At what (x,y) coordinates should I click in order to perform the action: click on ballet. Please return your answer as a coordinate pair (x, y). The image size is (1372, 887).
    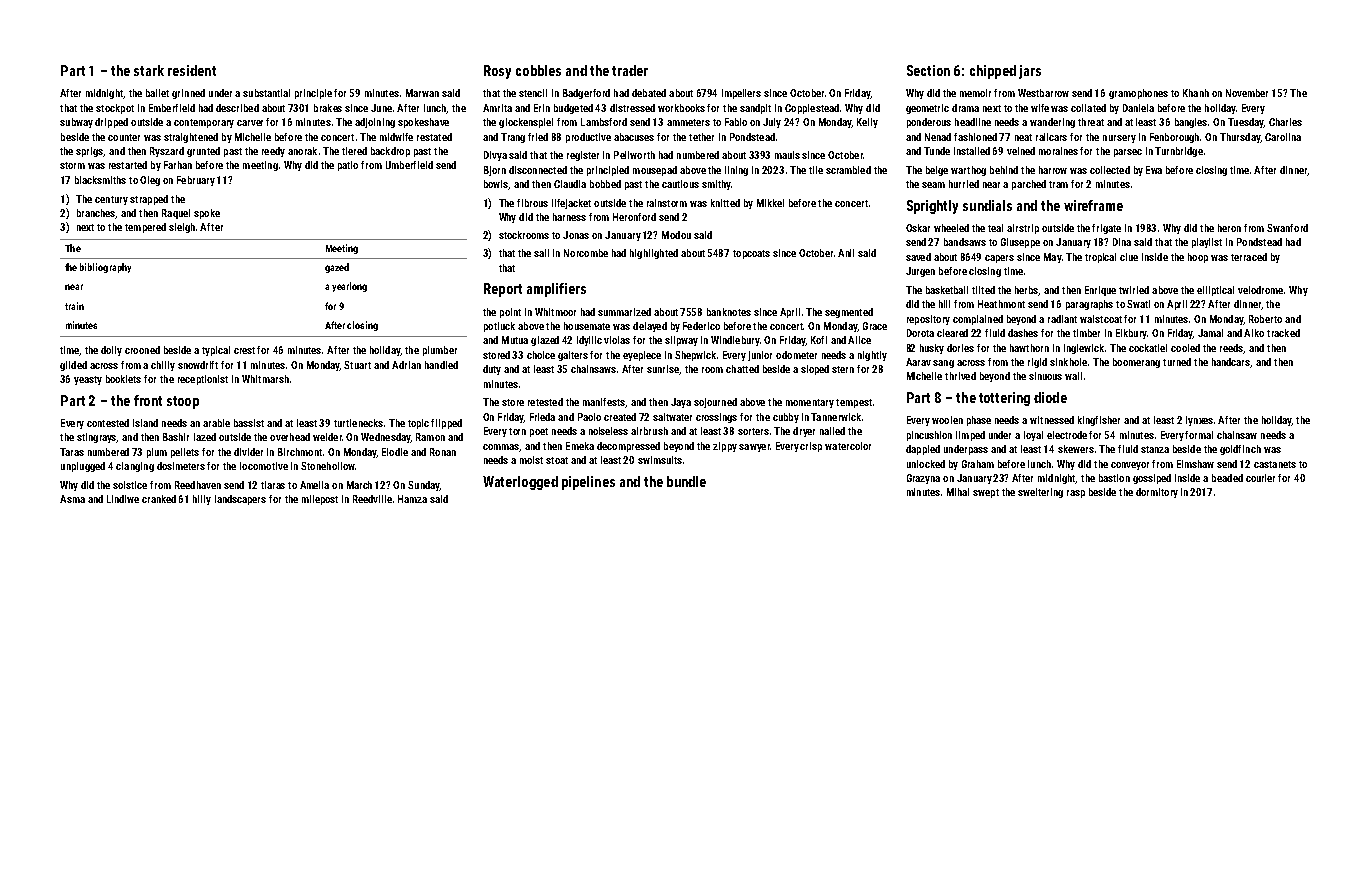
    Looking at the image, I should click on (157, 93).
